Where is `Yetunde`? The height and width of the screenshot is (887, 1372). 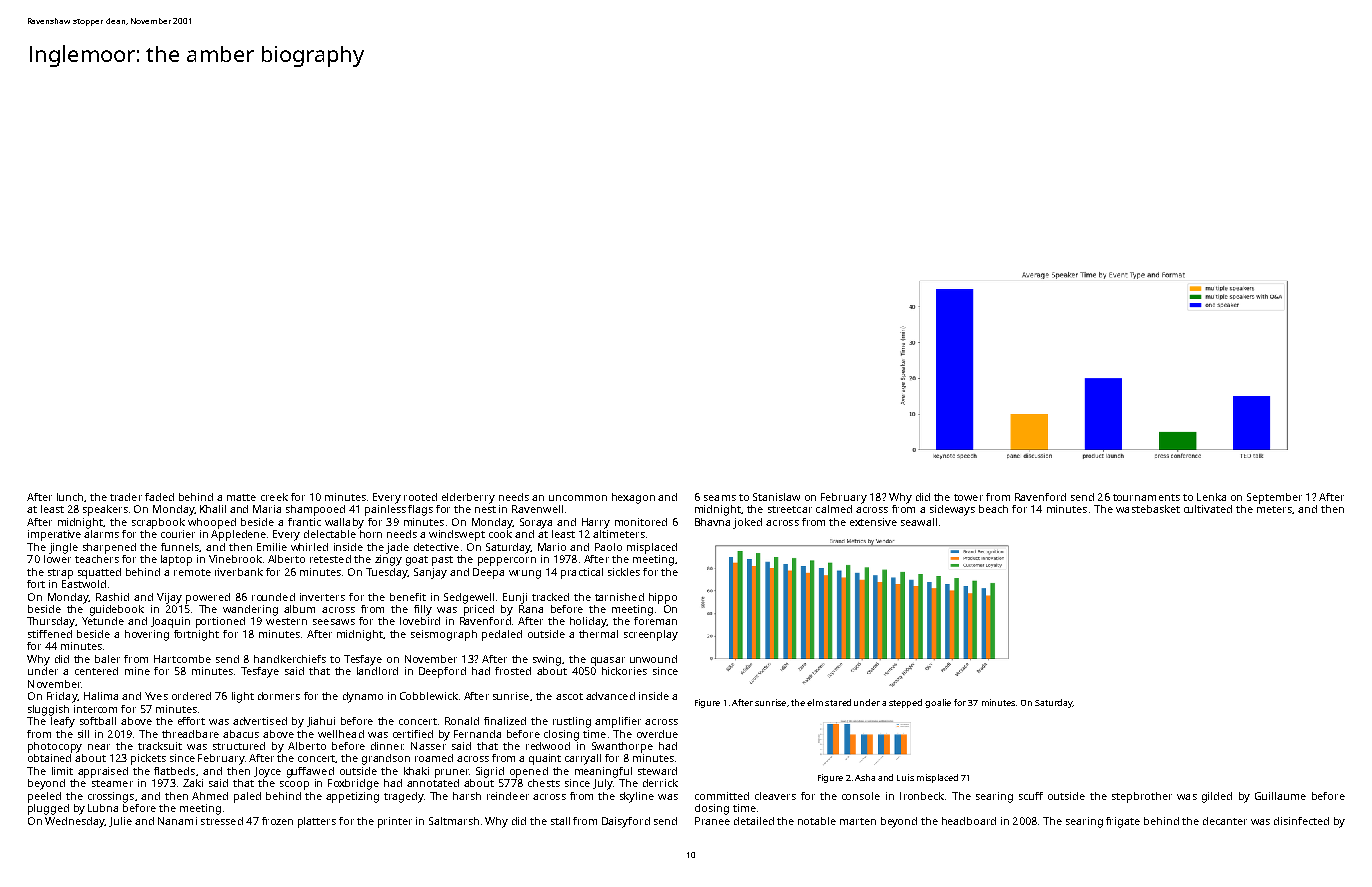 Yetunde is located at coordinates (103, 621).
